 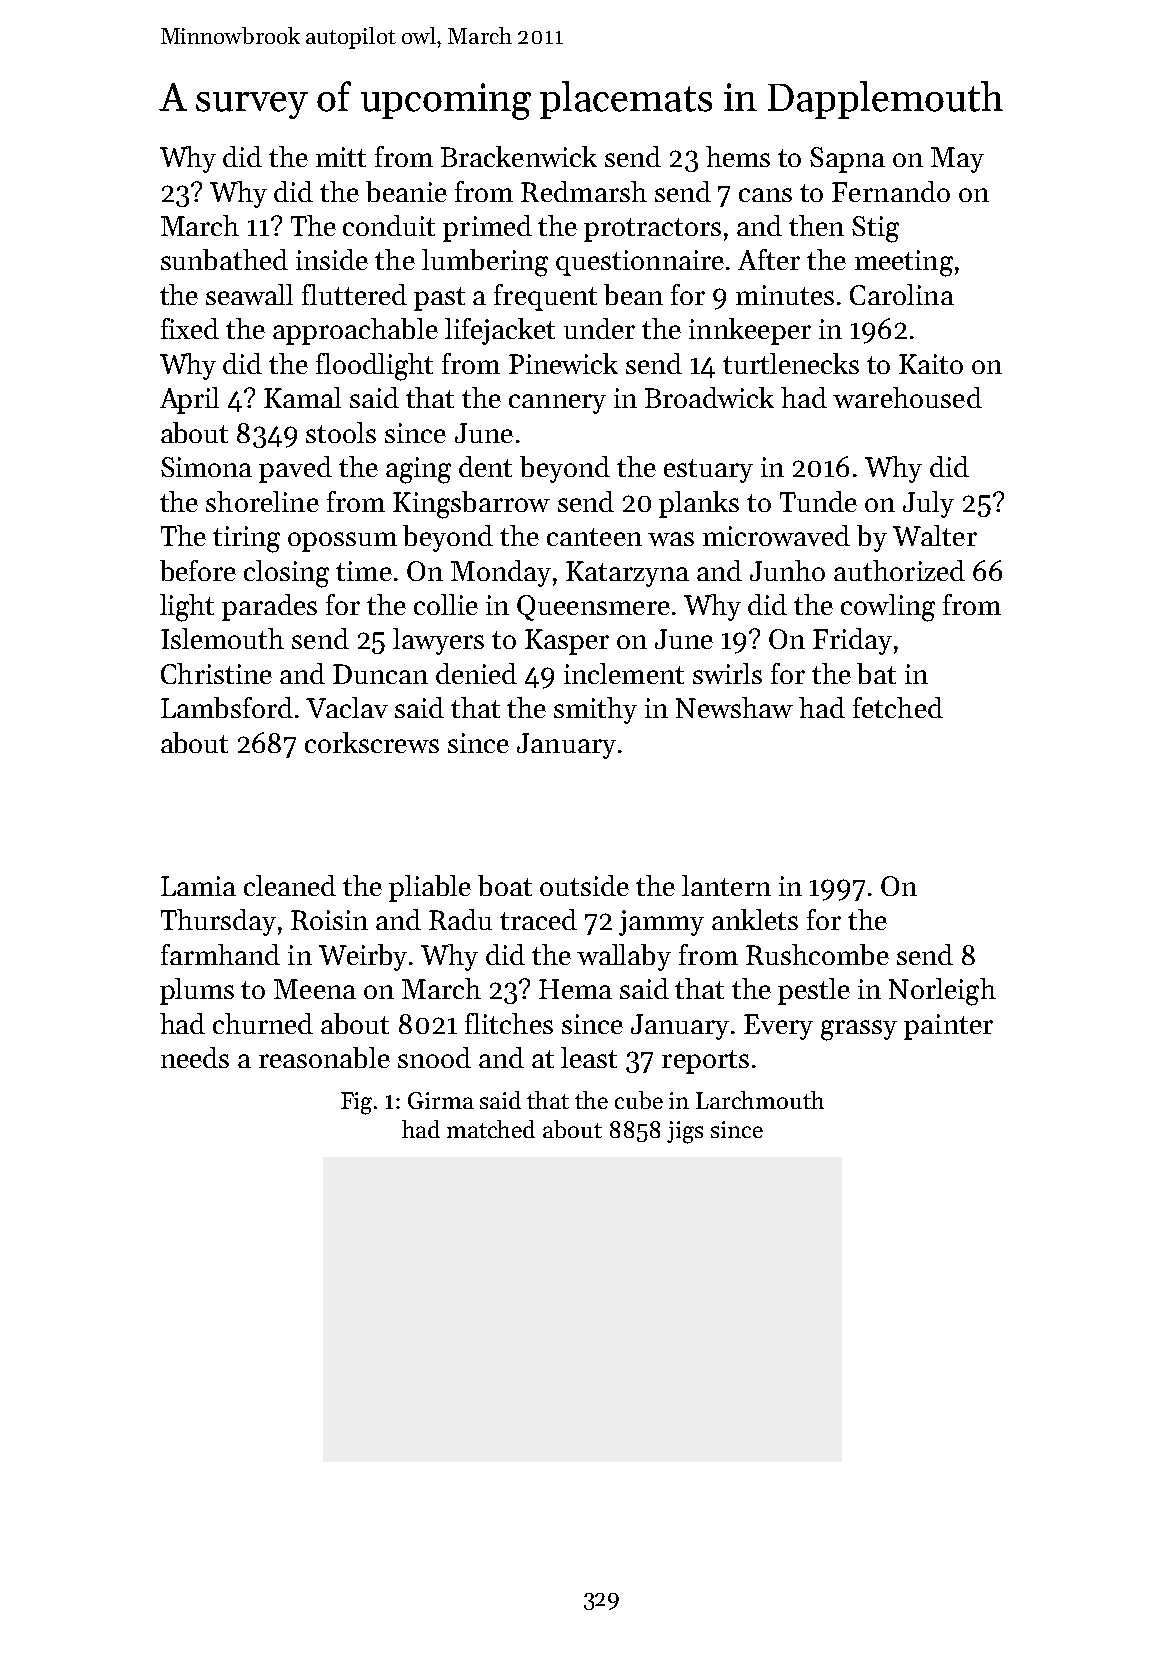 I want to click on cans, so click(x=765, y=195).
